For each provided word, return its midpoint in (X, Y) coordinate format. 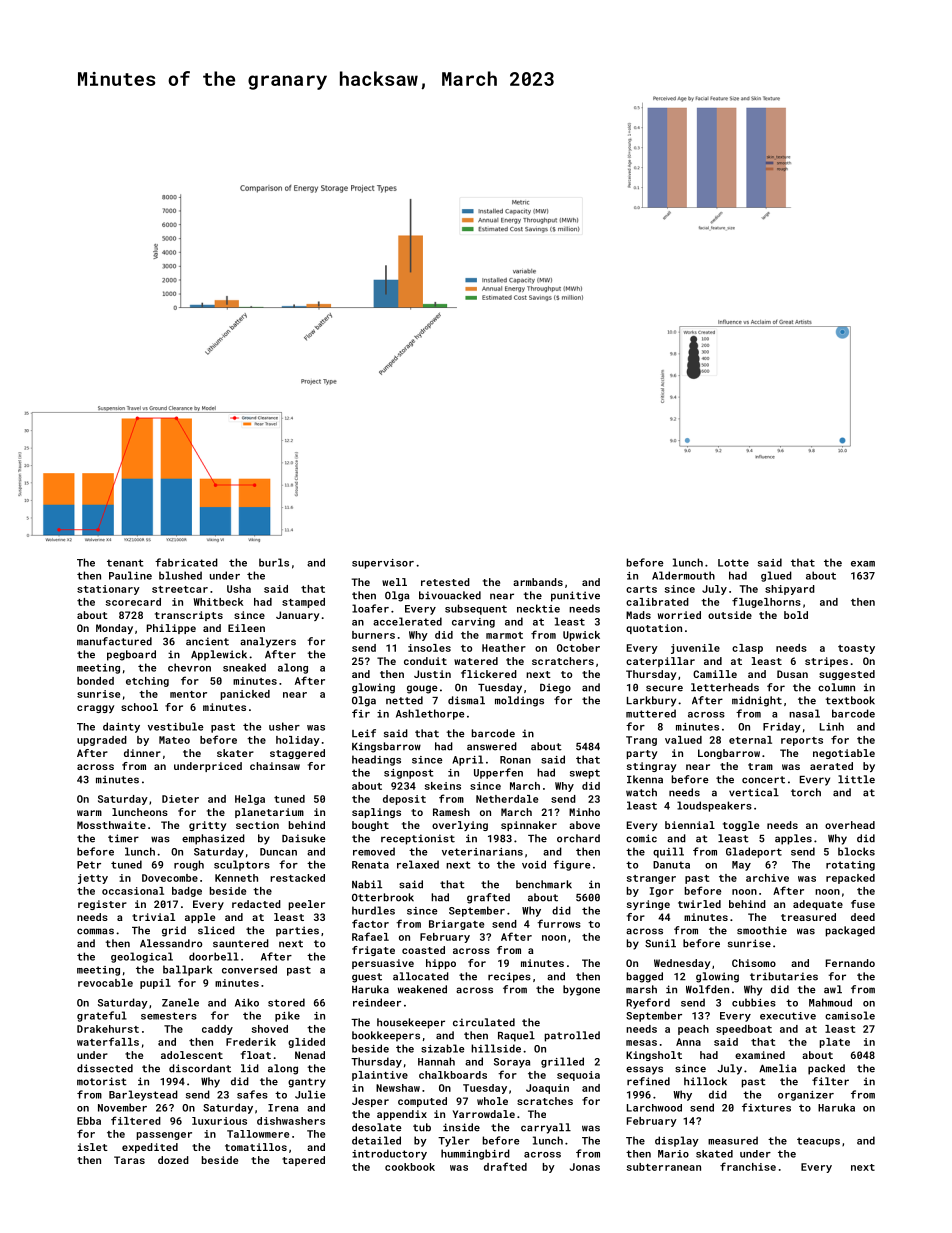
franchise (748, 1166)
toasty (856, 649)
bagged (645, 977)
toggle (741, 826)
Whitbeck (219, 602)
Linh (832, 726)
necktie (538, 608)
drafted (505, 1166)
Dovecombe (170, 878)
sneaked (244, 667)
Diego (555, 688)
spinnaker (529, 826)
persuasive (383, 964)
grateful (102, 1016)
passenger (164, 1136)
